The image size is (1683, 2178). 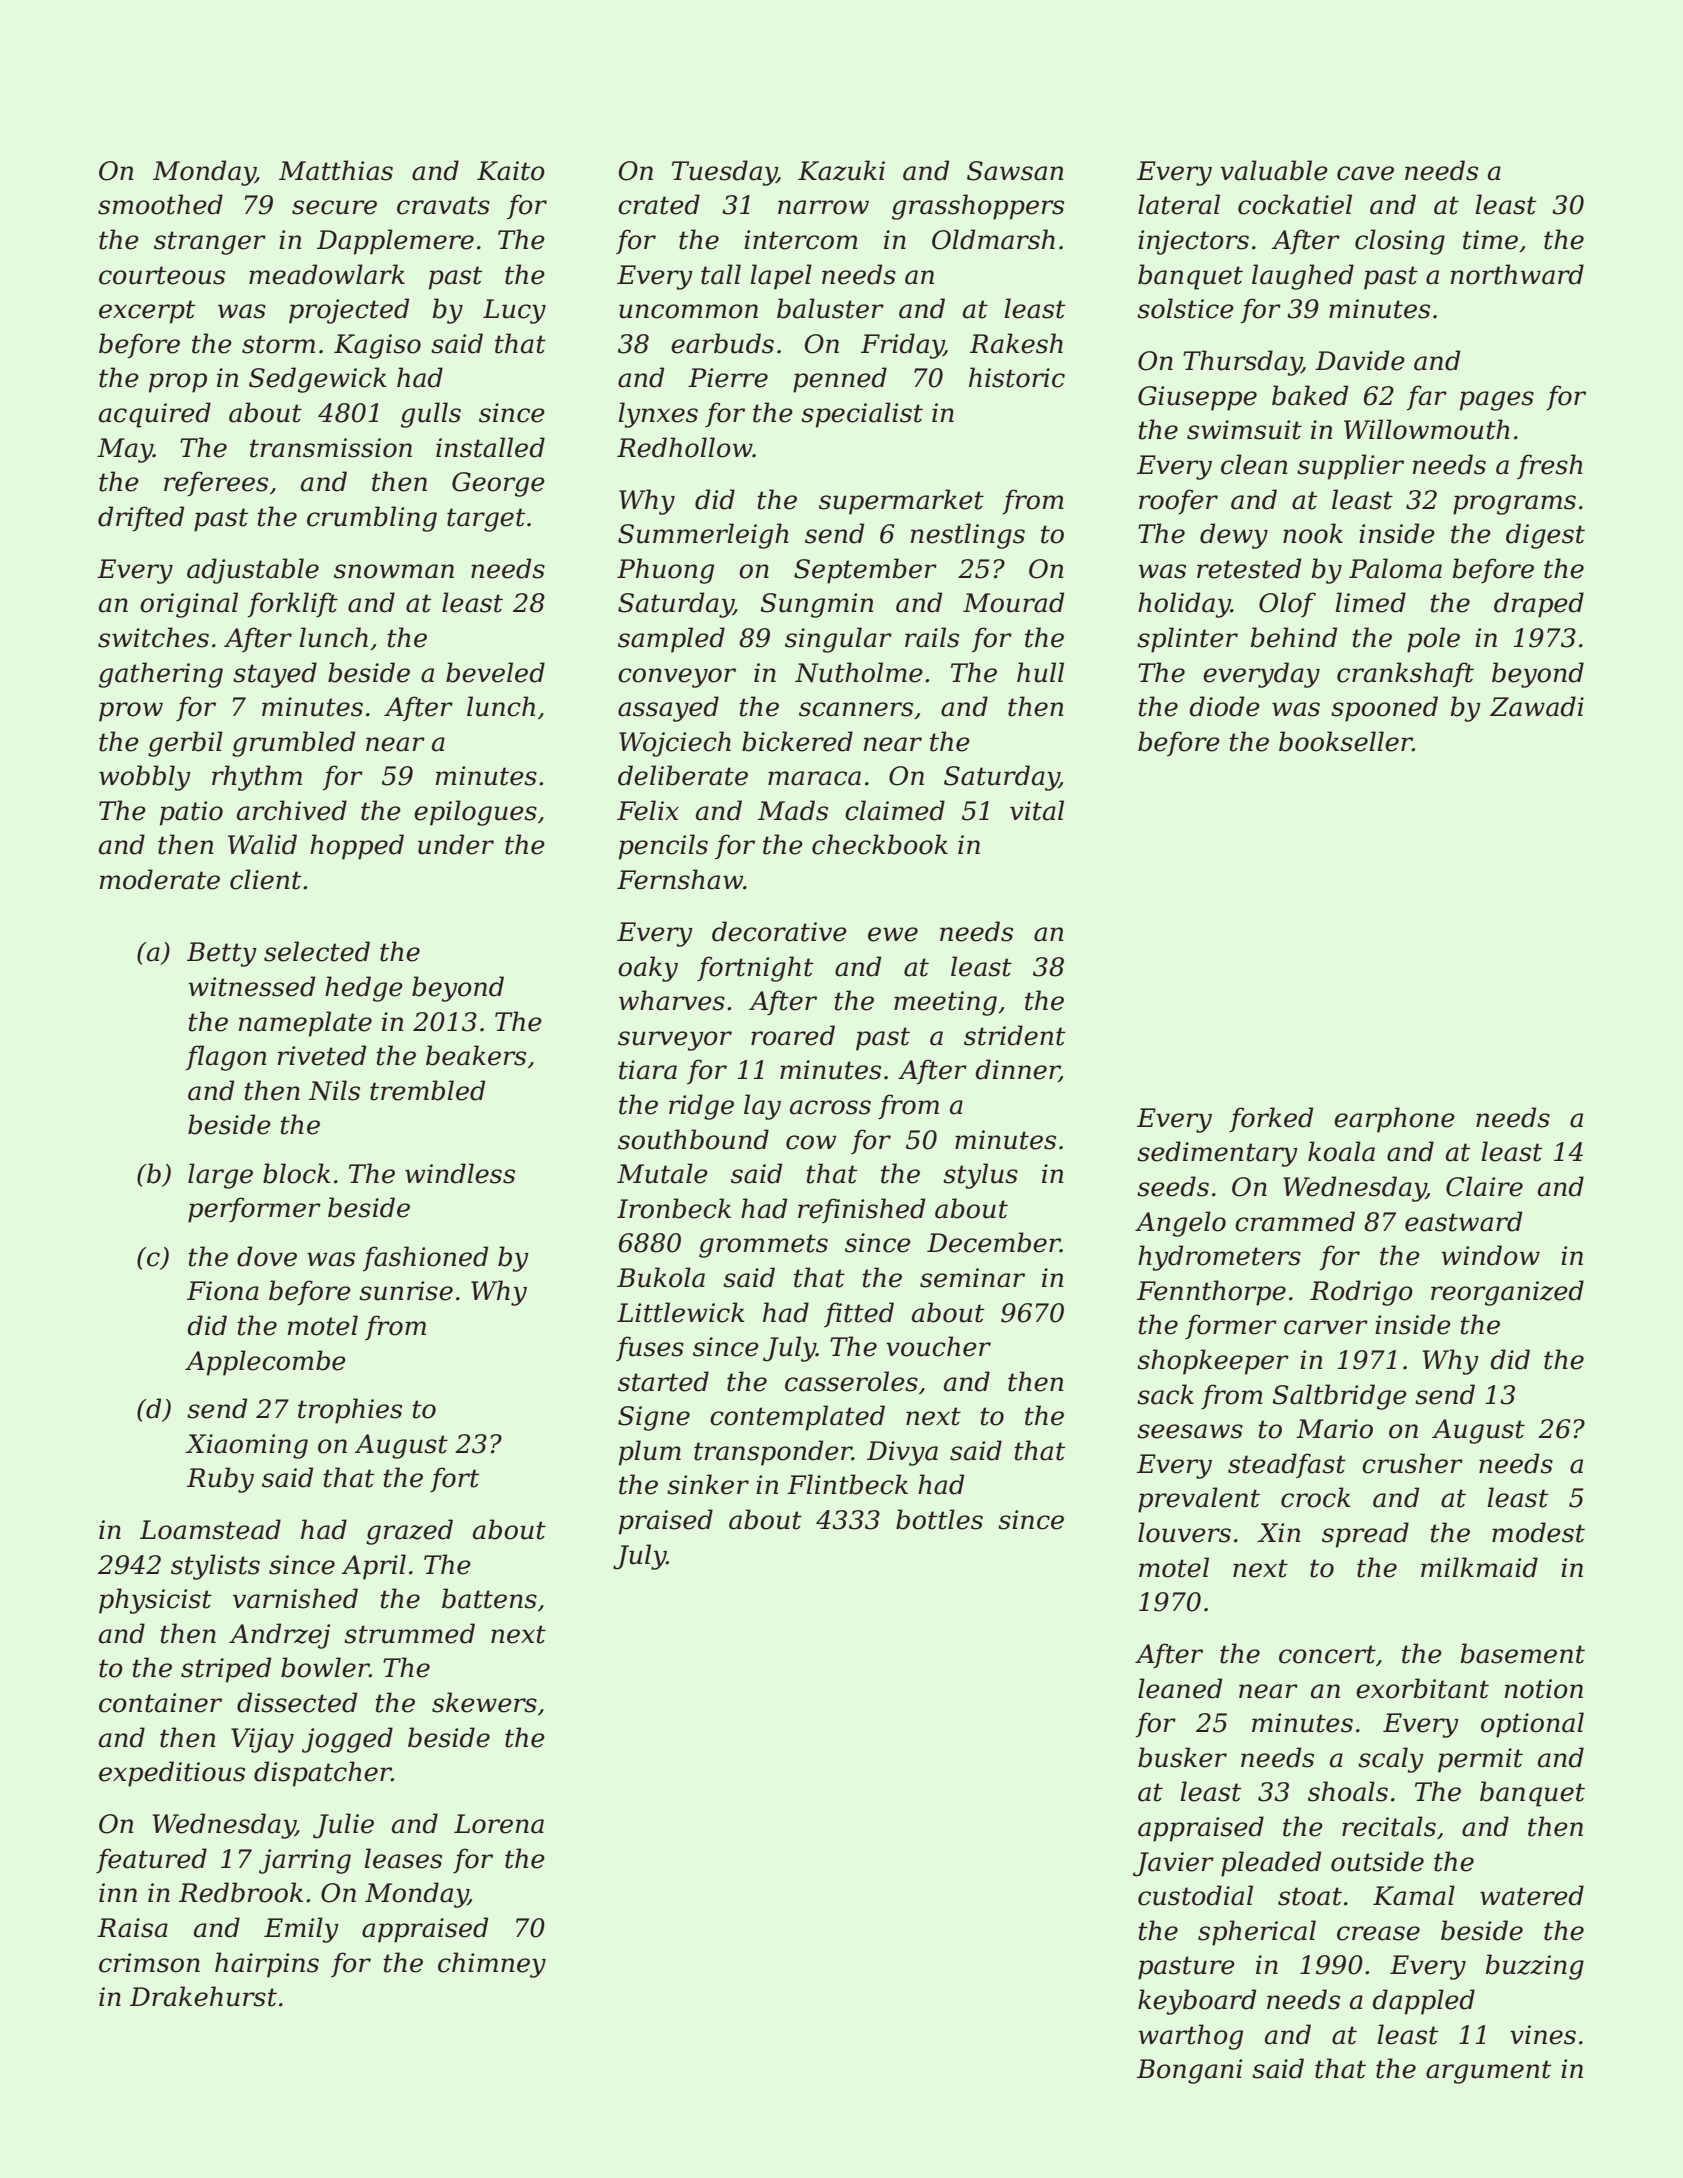 I want to click on nook, so click(x=1313, y=533).
